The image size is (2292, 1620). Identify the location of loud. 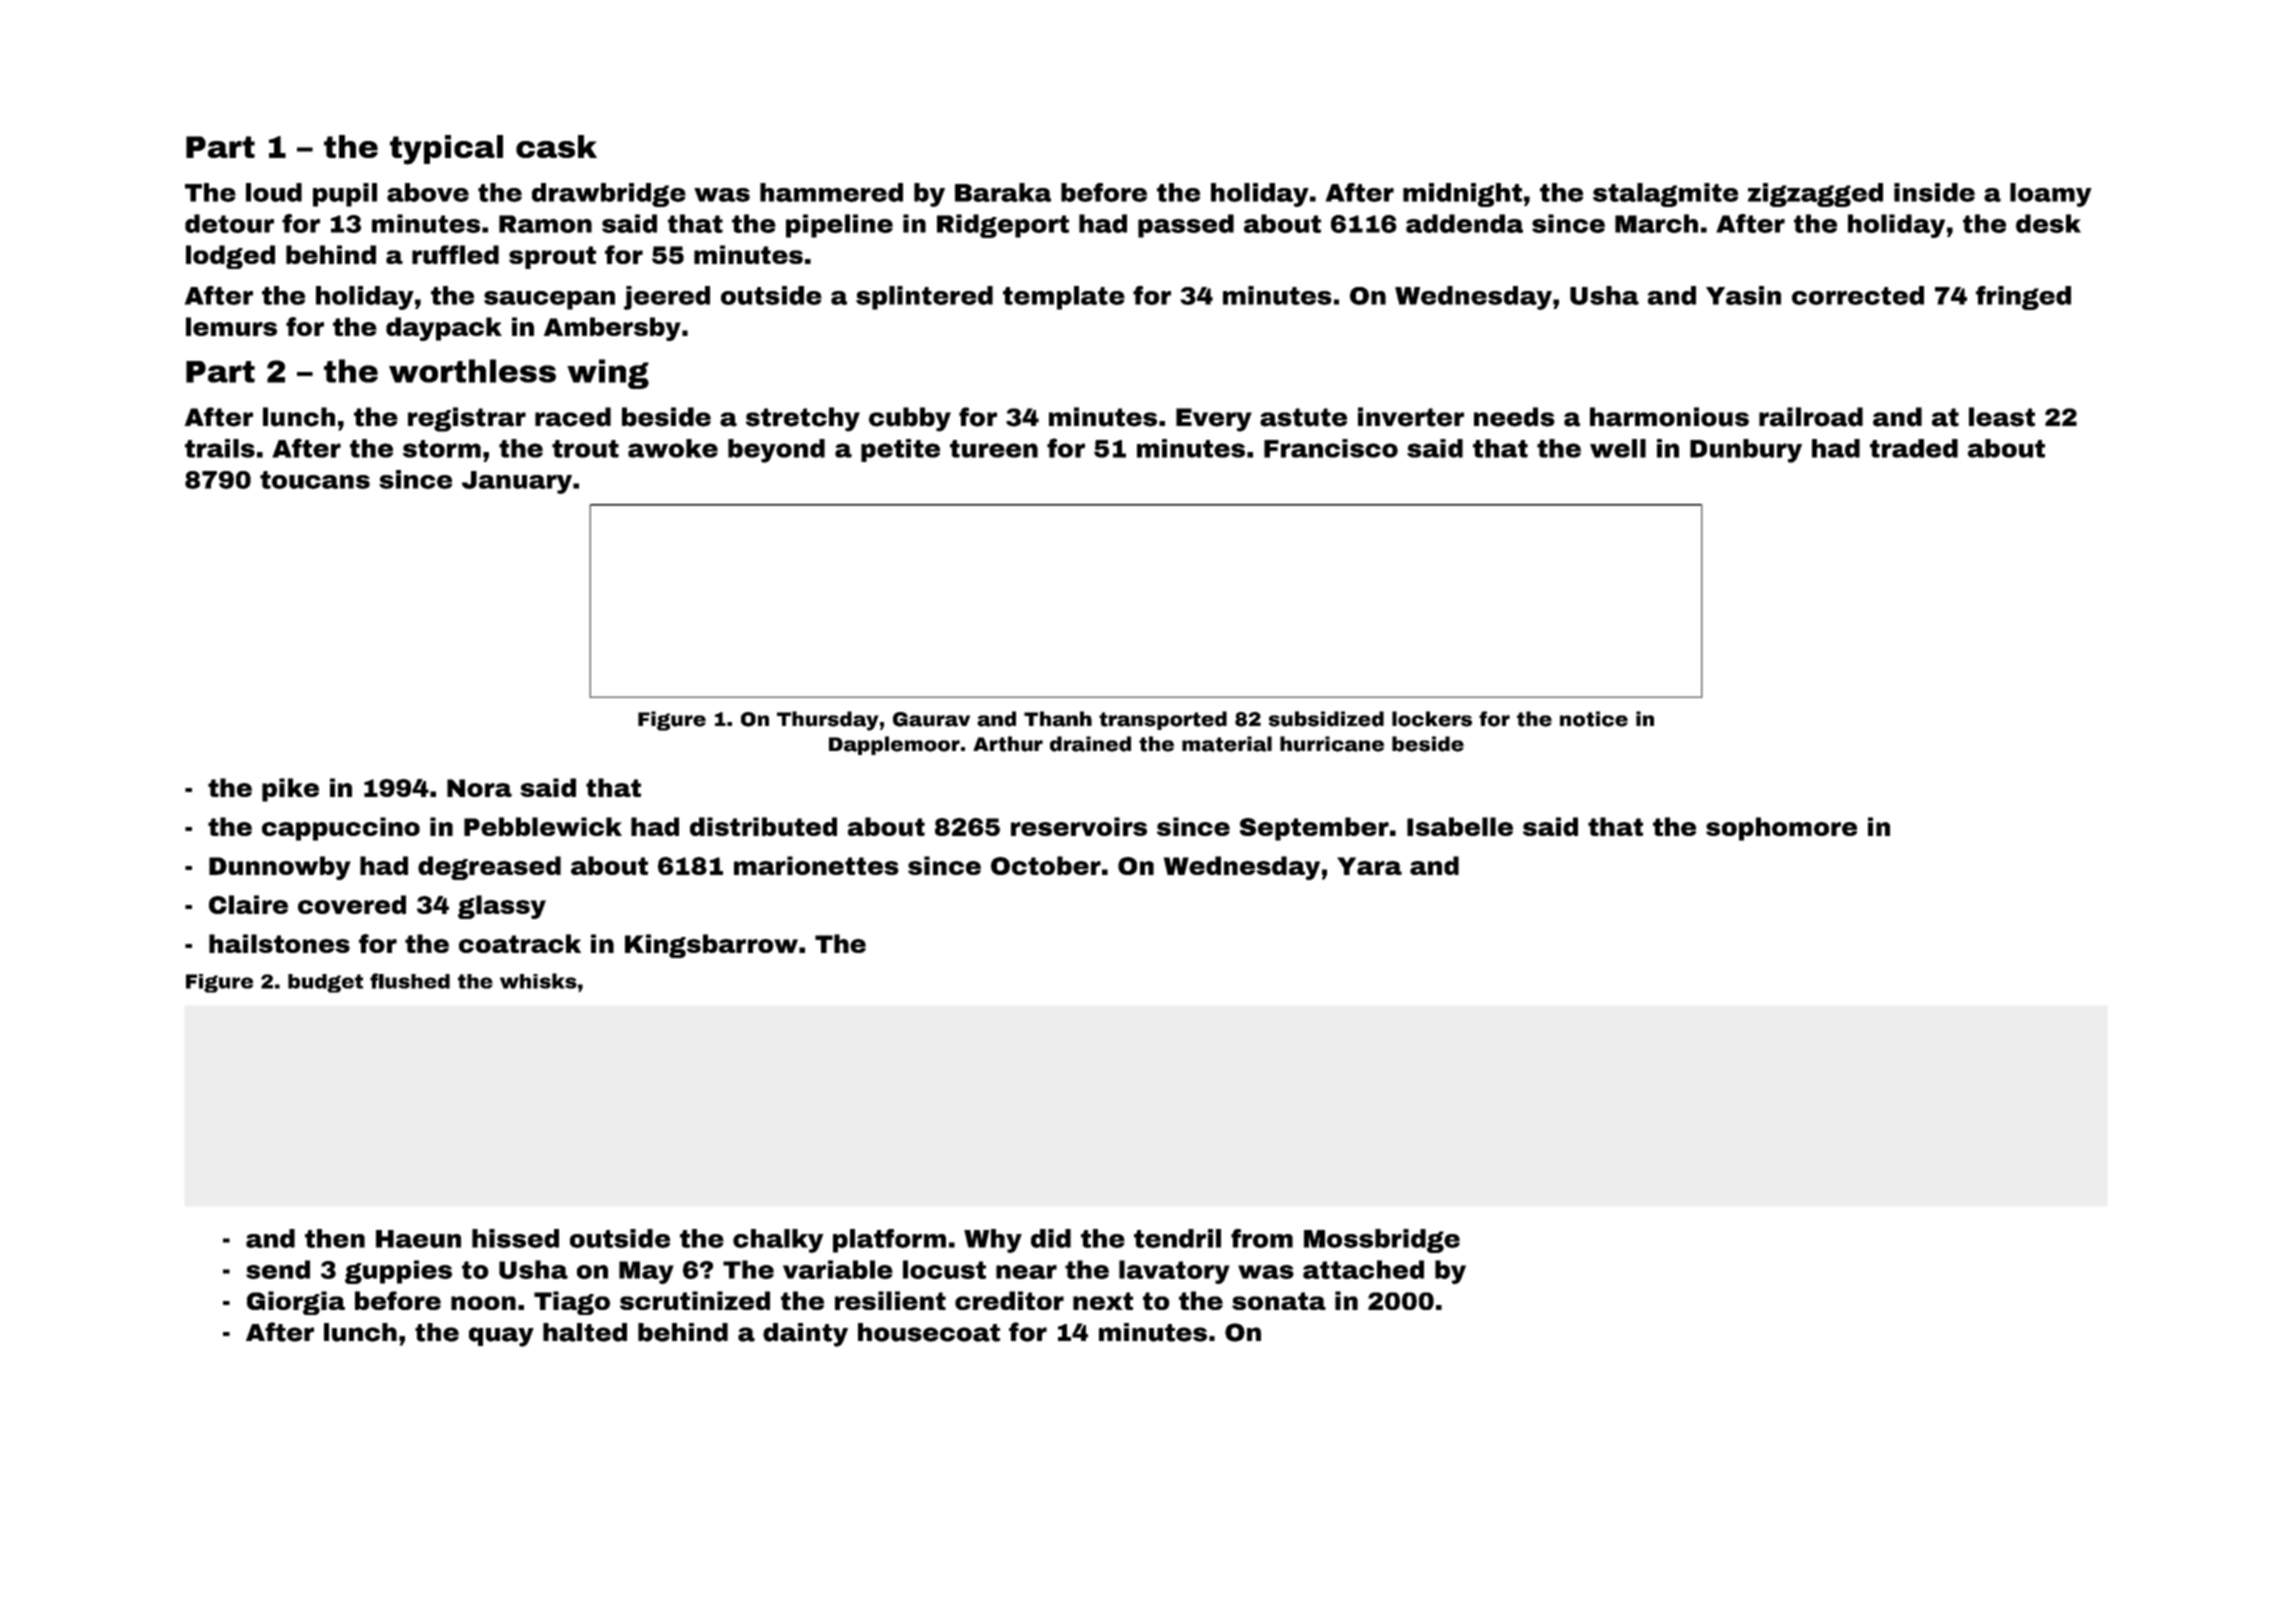
(274, 192).
